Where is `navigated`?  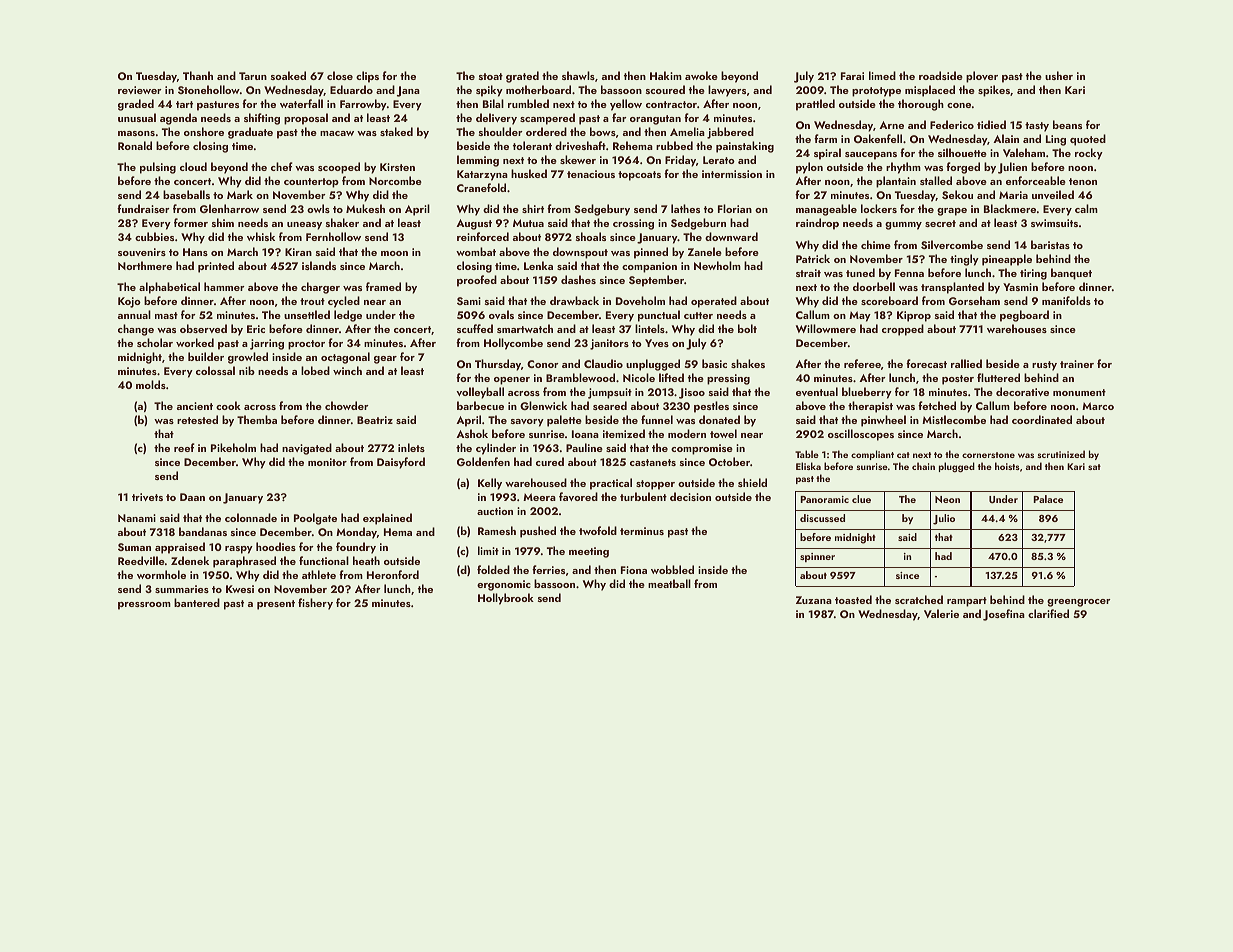
navigated is located at coordinates (307, 449).
